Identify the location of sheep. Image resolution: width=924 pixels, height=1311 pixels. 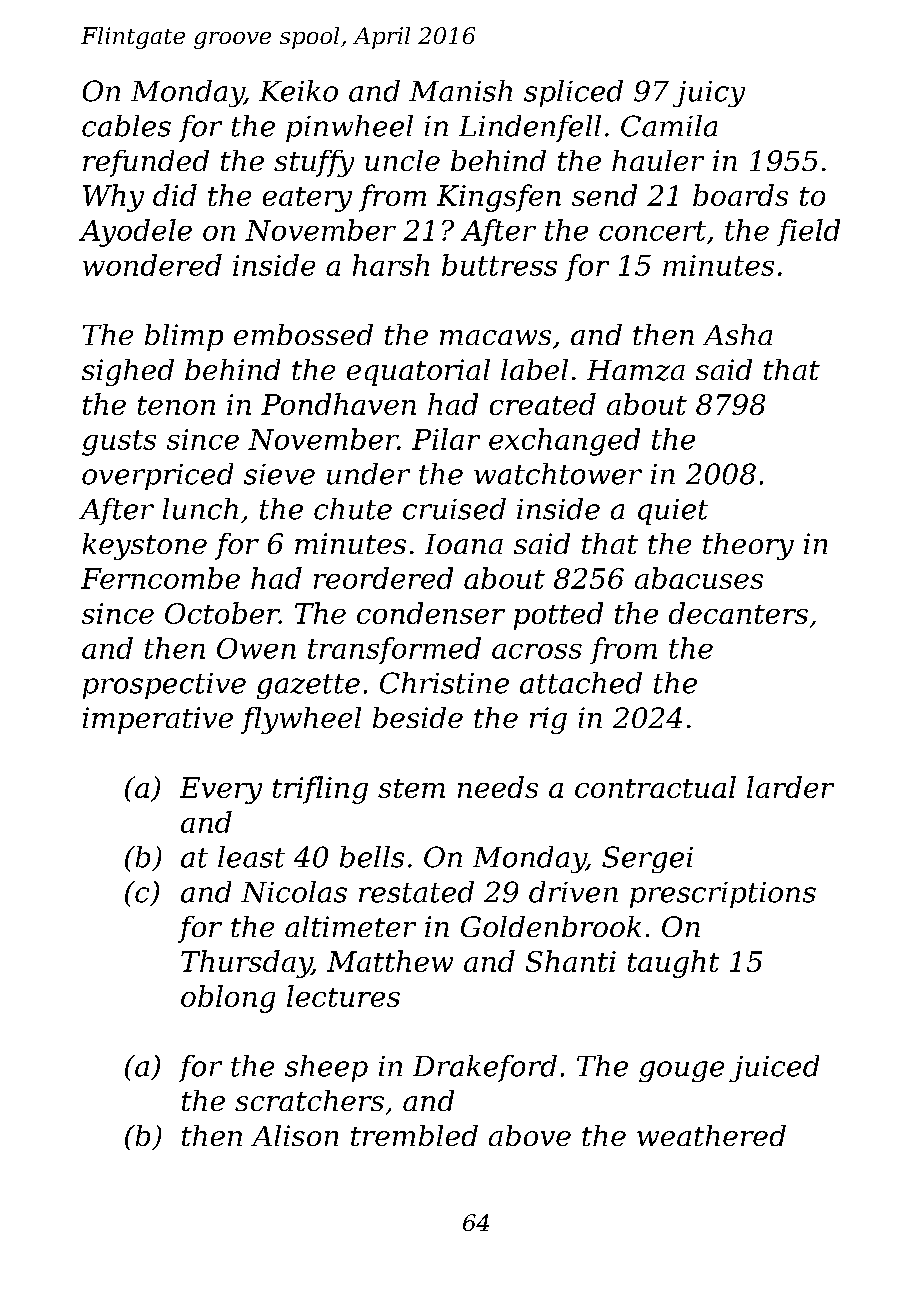
(326, 1068).
